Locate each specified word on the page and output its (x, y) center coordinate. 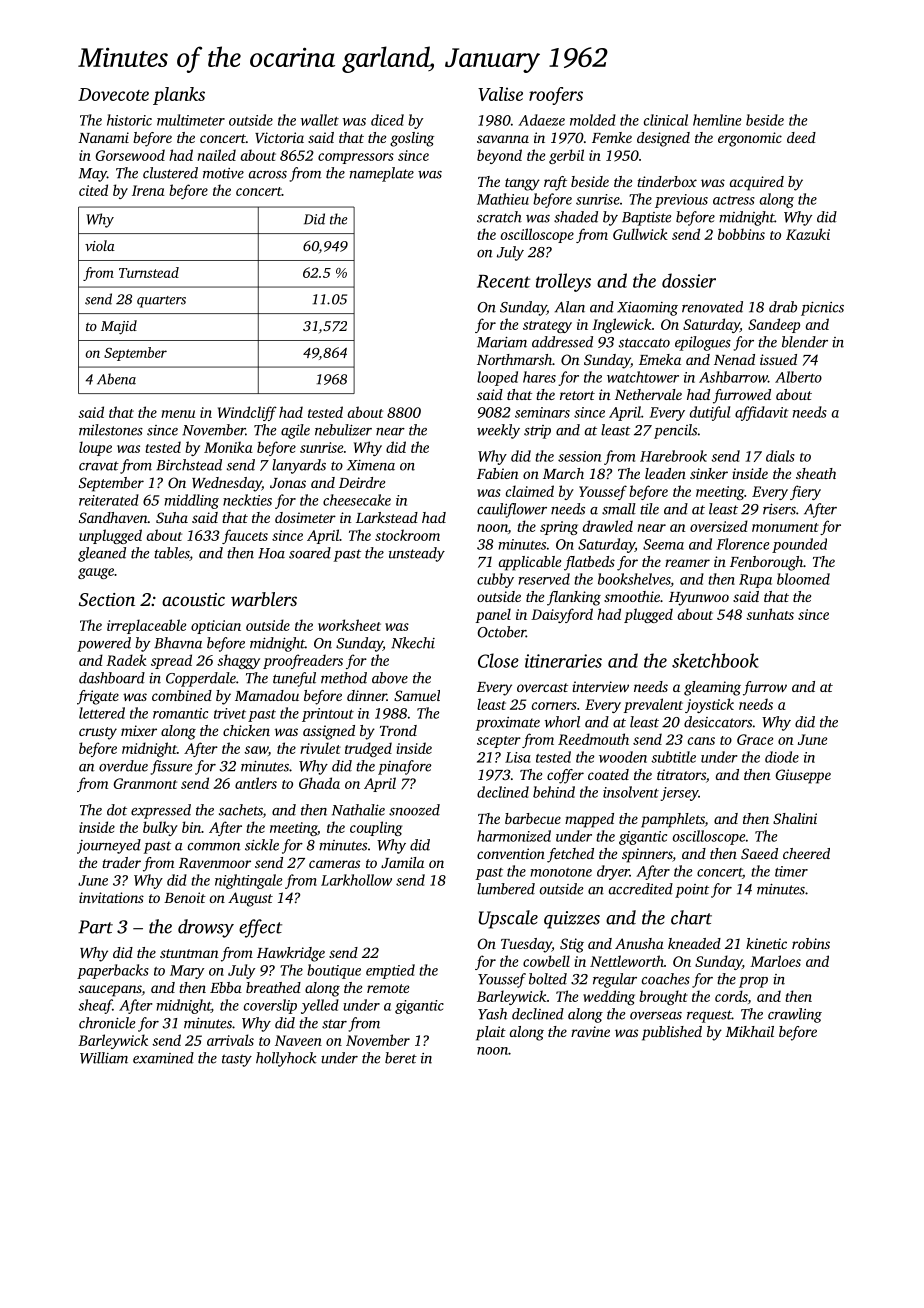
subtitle (673, 757)
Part (95, 927)
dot (117, 810)
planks (179, 96)
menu (178, 414)
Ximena (371, 465)
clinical (666, 120)
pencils (675, 431)
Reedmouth (593, 739)
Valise (500, 94)
